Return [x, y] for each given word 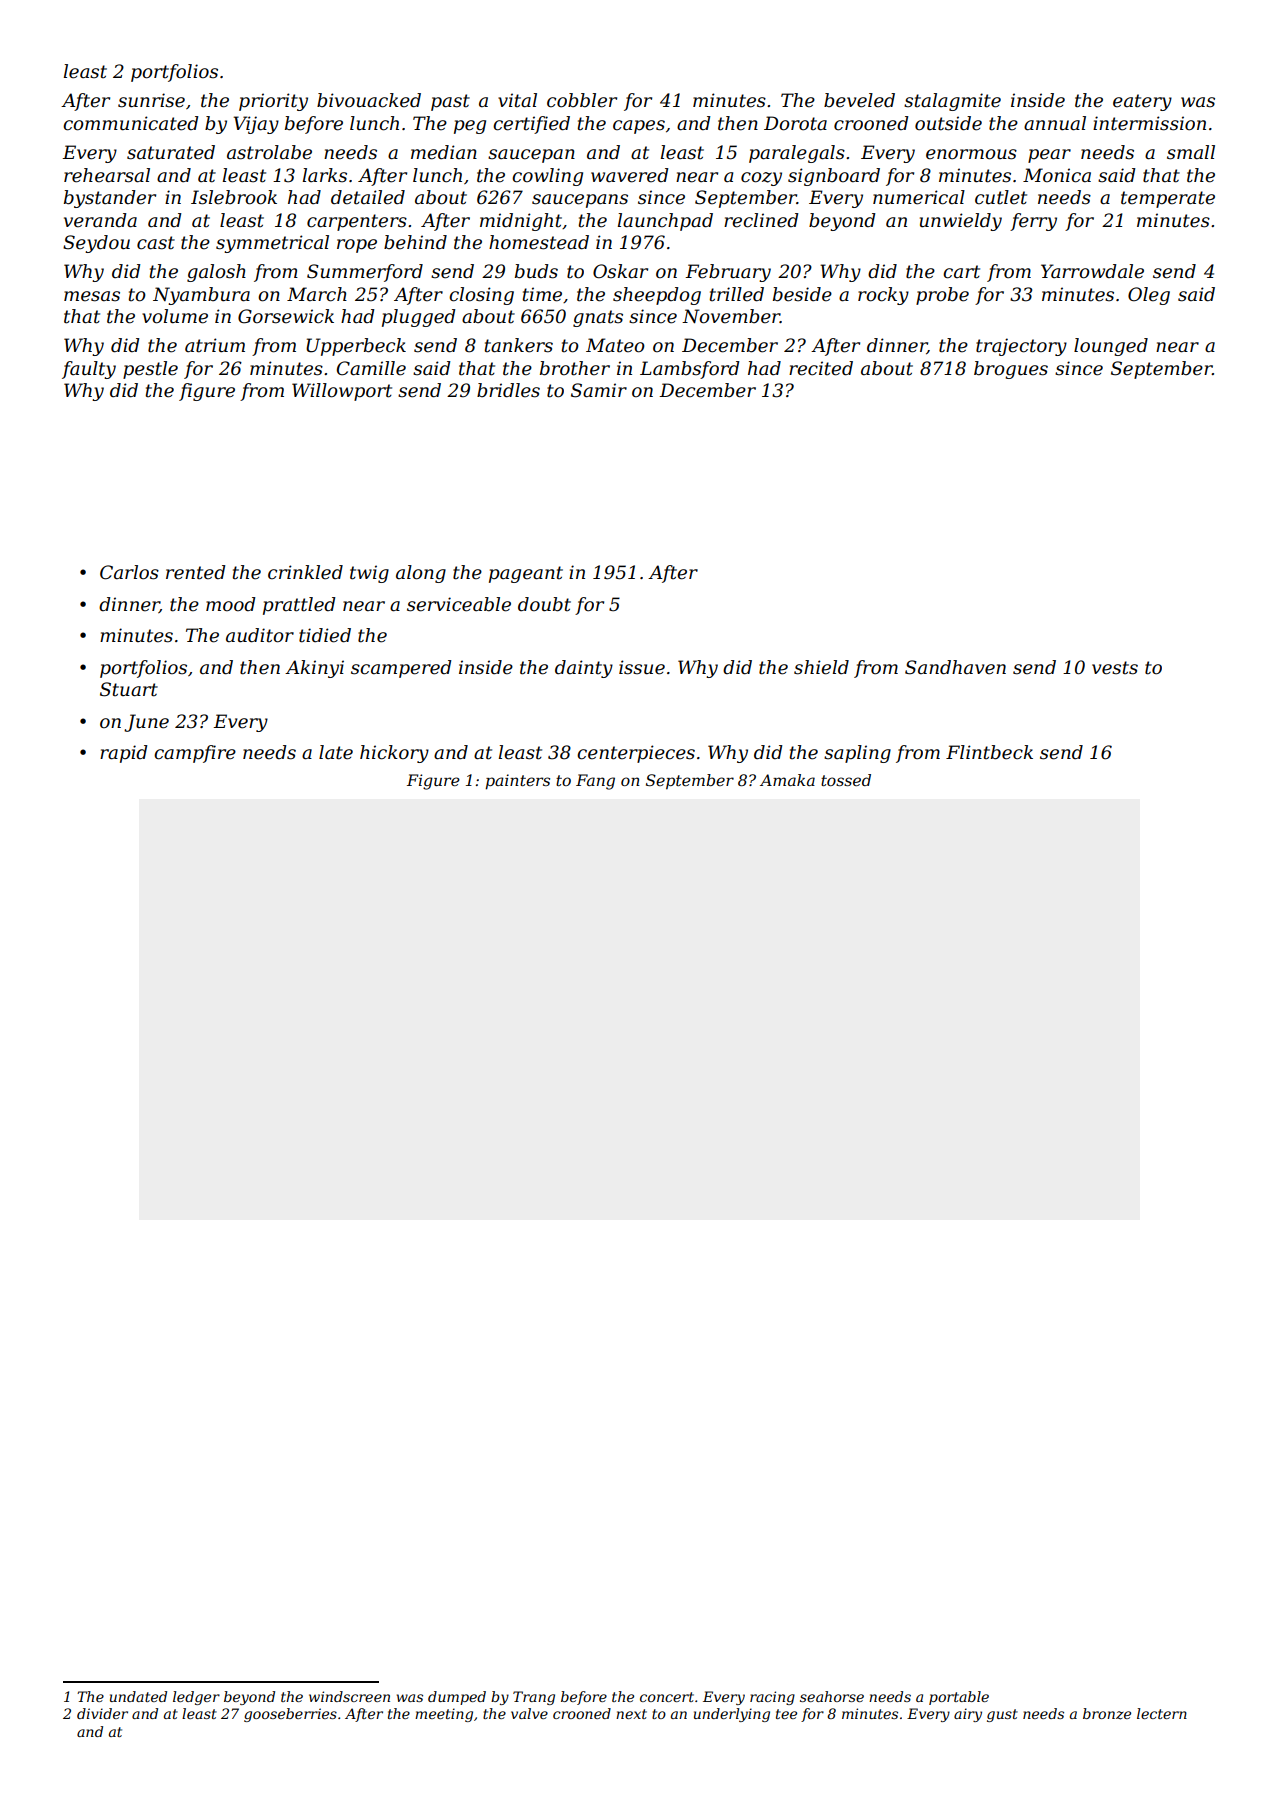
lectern [1162, 1713]
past [450, 102]
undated [138, 1696]
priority [273, 102]
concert [667, 1697]
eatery [1142, 102]
